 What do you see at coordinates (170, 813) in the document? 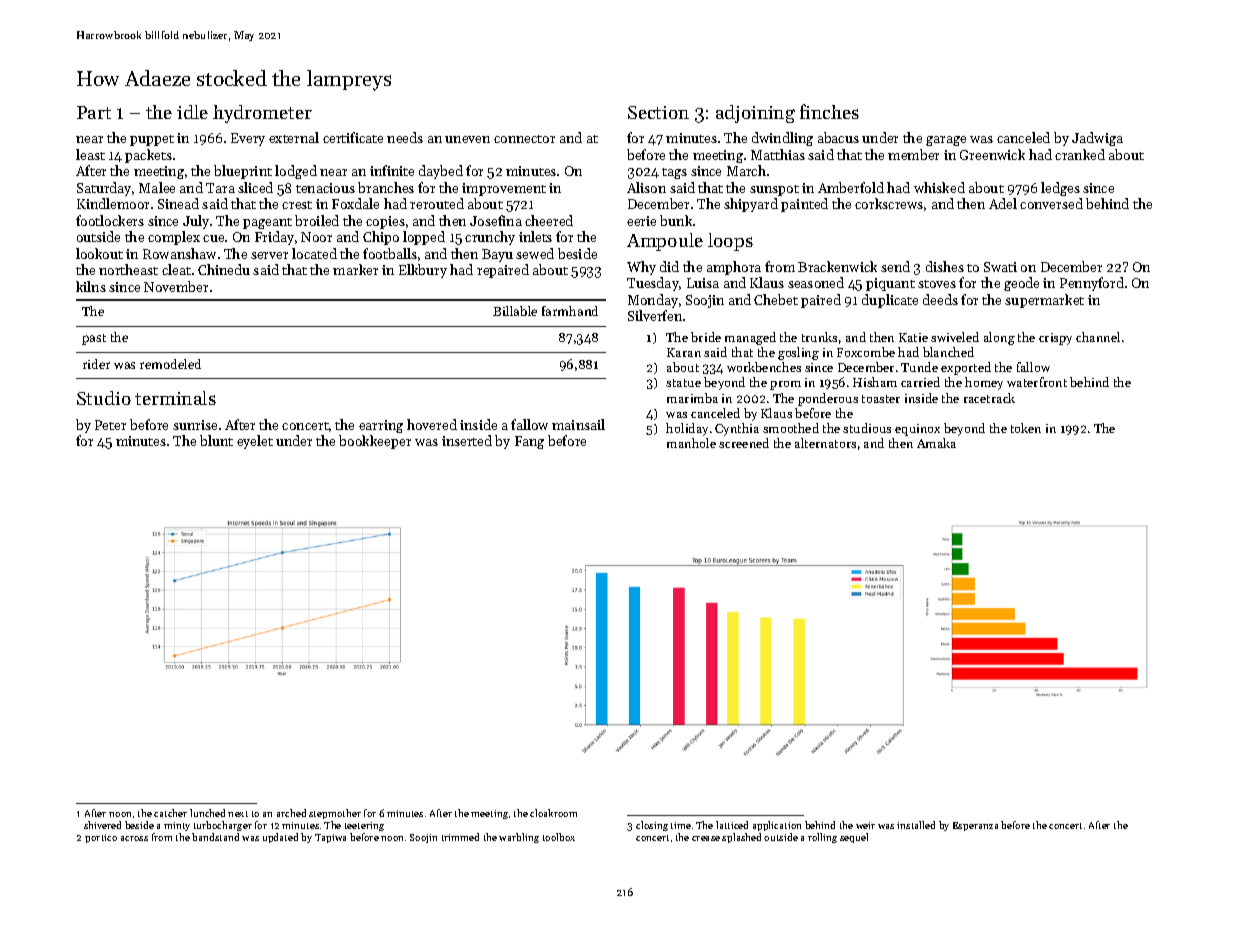
I see `catcher` at bounding box center [170, 813].
